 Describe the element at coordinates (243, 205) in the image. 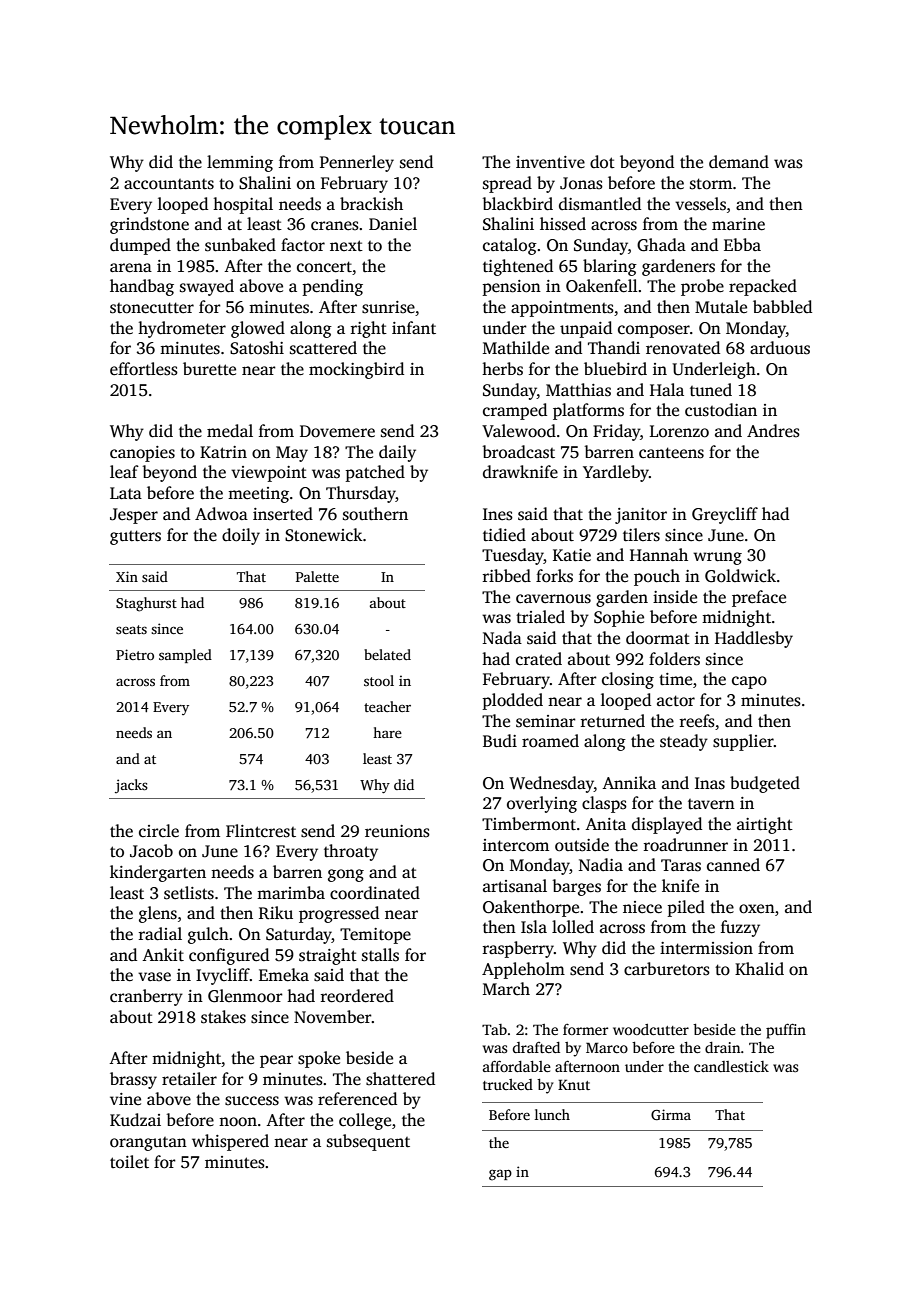

I see `hospital` at that location.
